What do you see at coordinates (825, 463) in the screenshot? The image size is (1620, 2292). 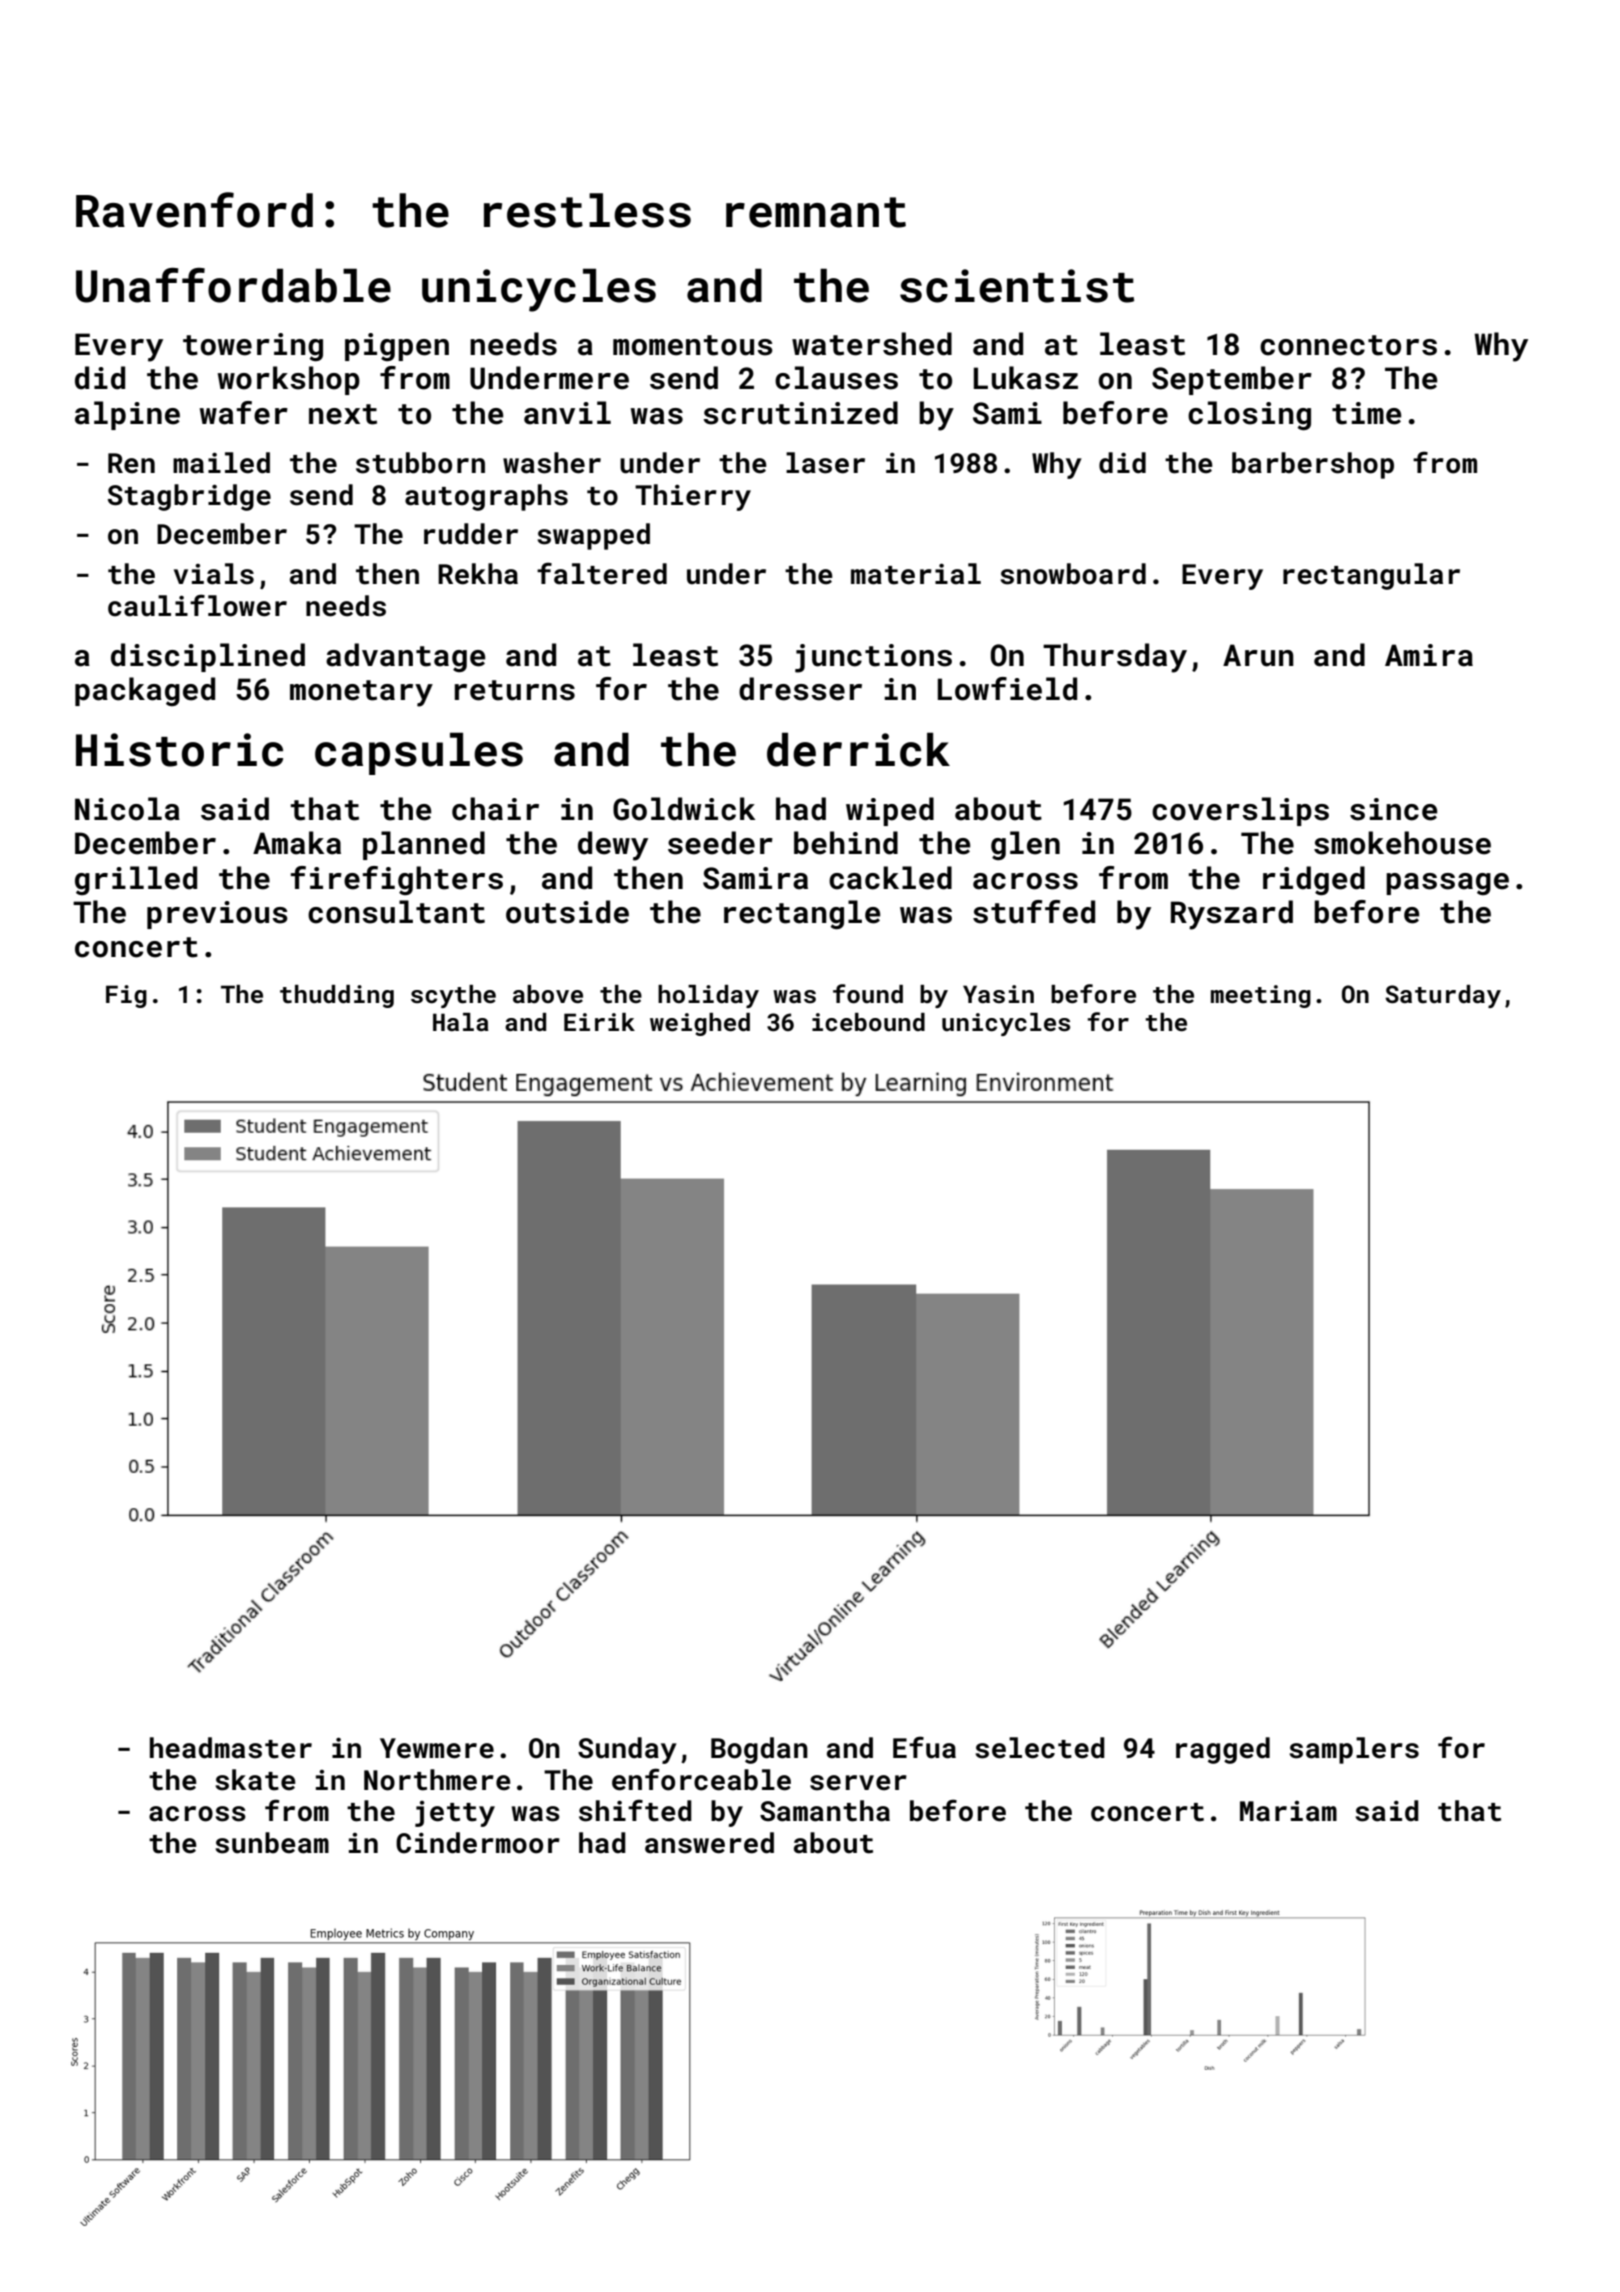 I see `laser` at bounding box center [825, 463].
